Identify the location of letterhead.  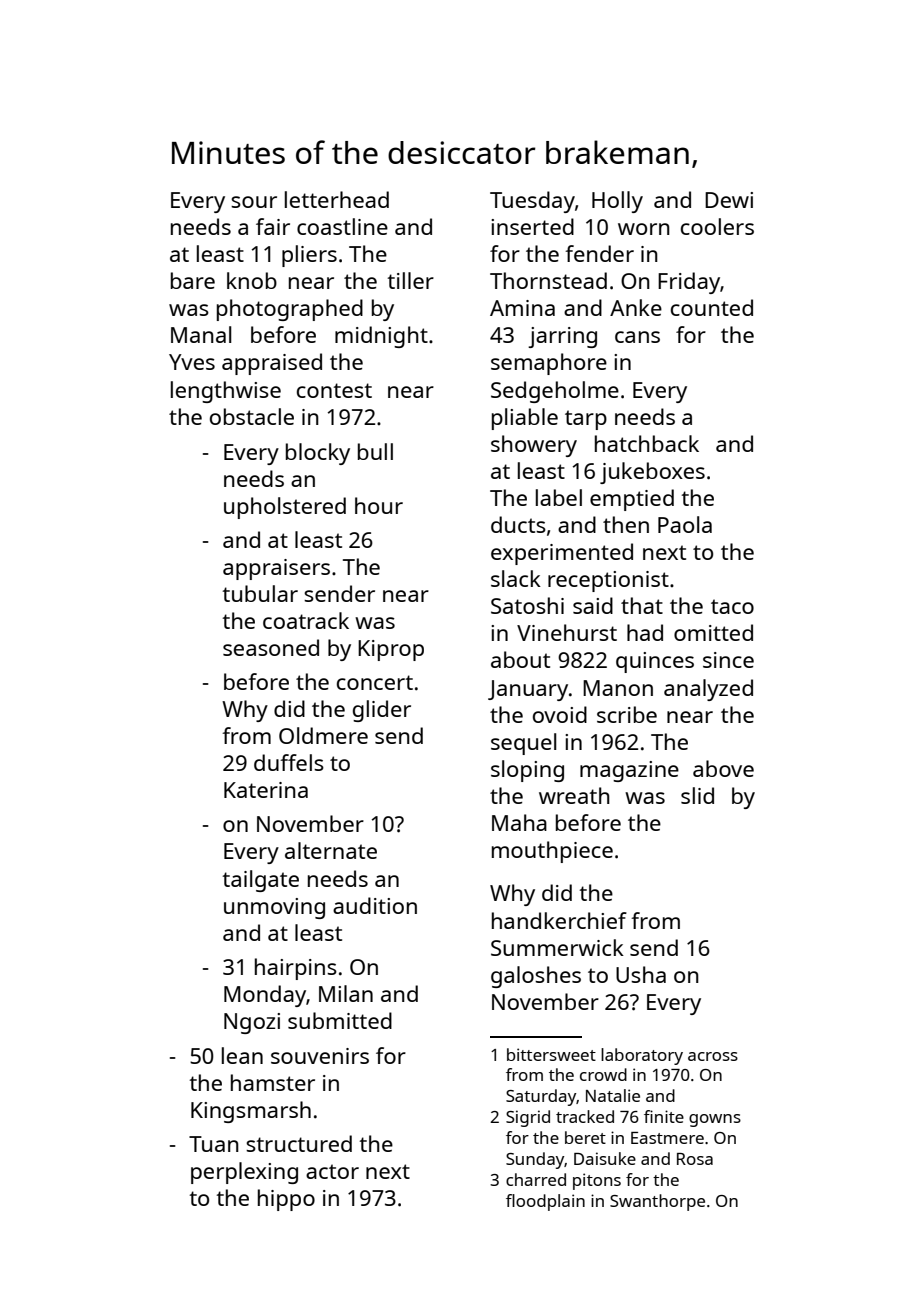
(337, 199).
